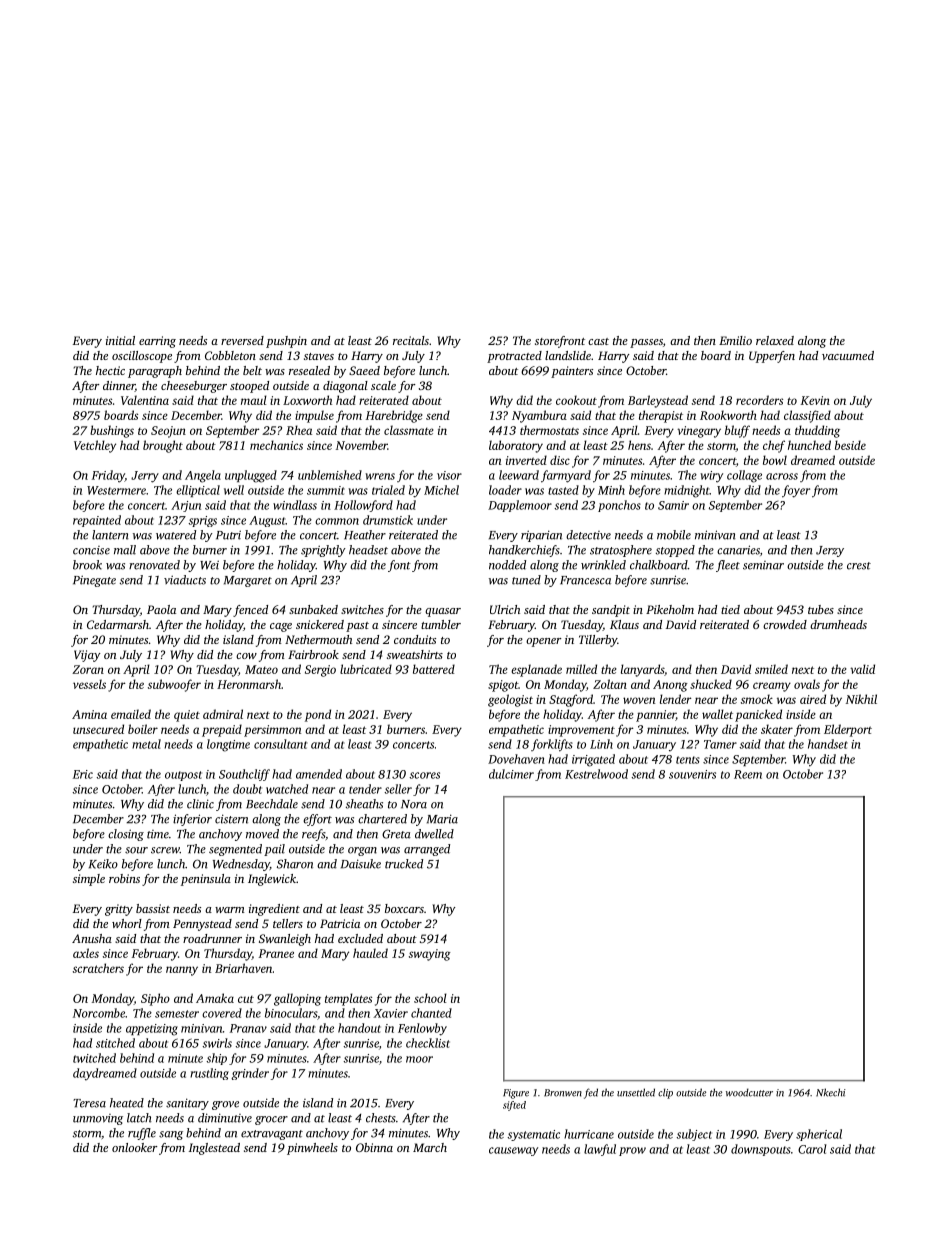 The width and height of the screenshot is (952, 1233). I want to click on fleet, so click(728, 566).
